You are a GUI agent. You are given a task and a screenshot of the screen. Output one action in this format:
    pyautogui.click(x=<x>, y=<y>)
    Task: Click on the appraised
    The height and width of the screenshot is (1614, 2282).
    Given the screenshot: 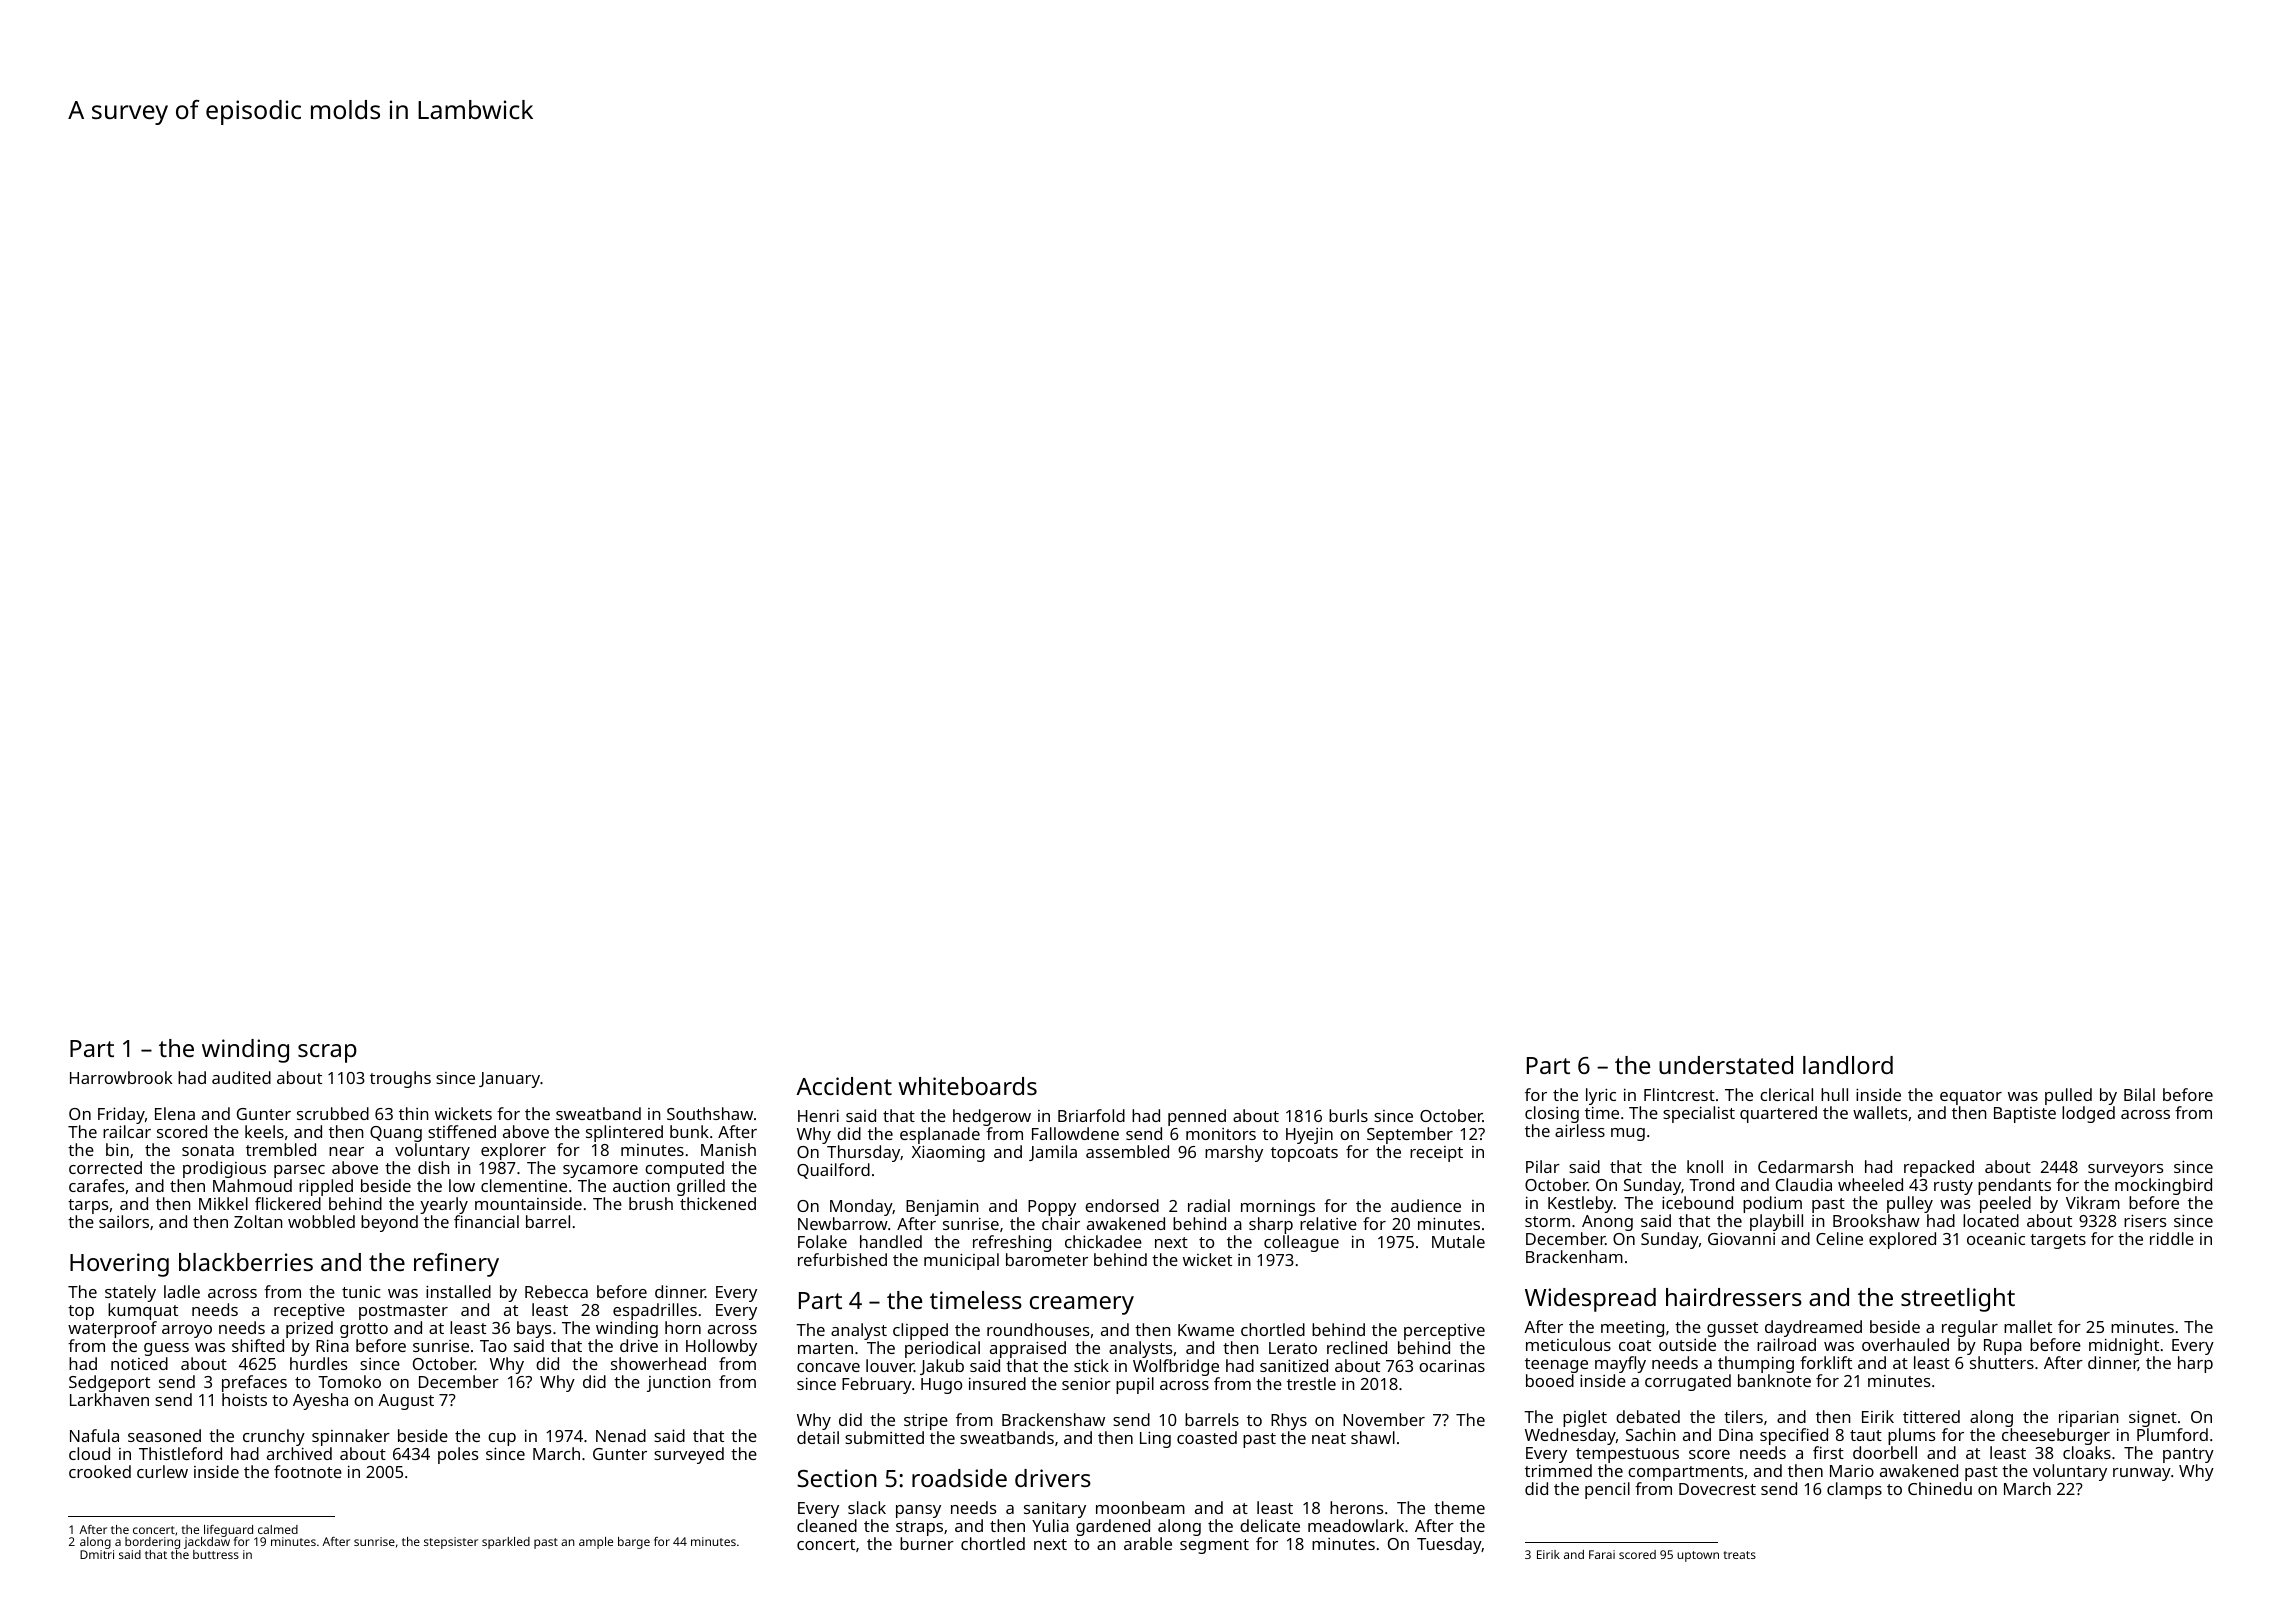 What is the action you would take?
    pyautogui.click(x=1028, y=1349)
